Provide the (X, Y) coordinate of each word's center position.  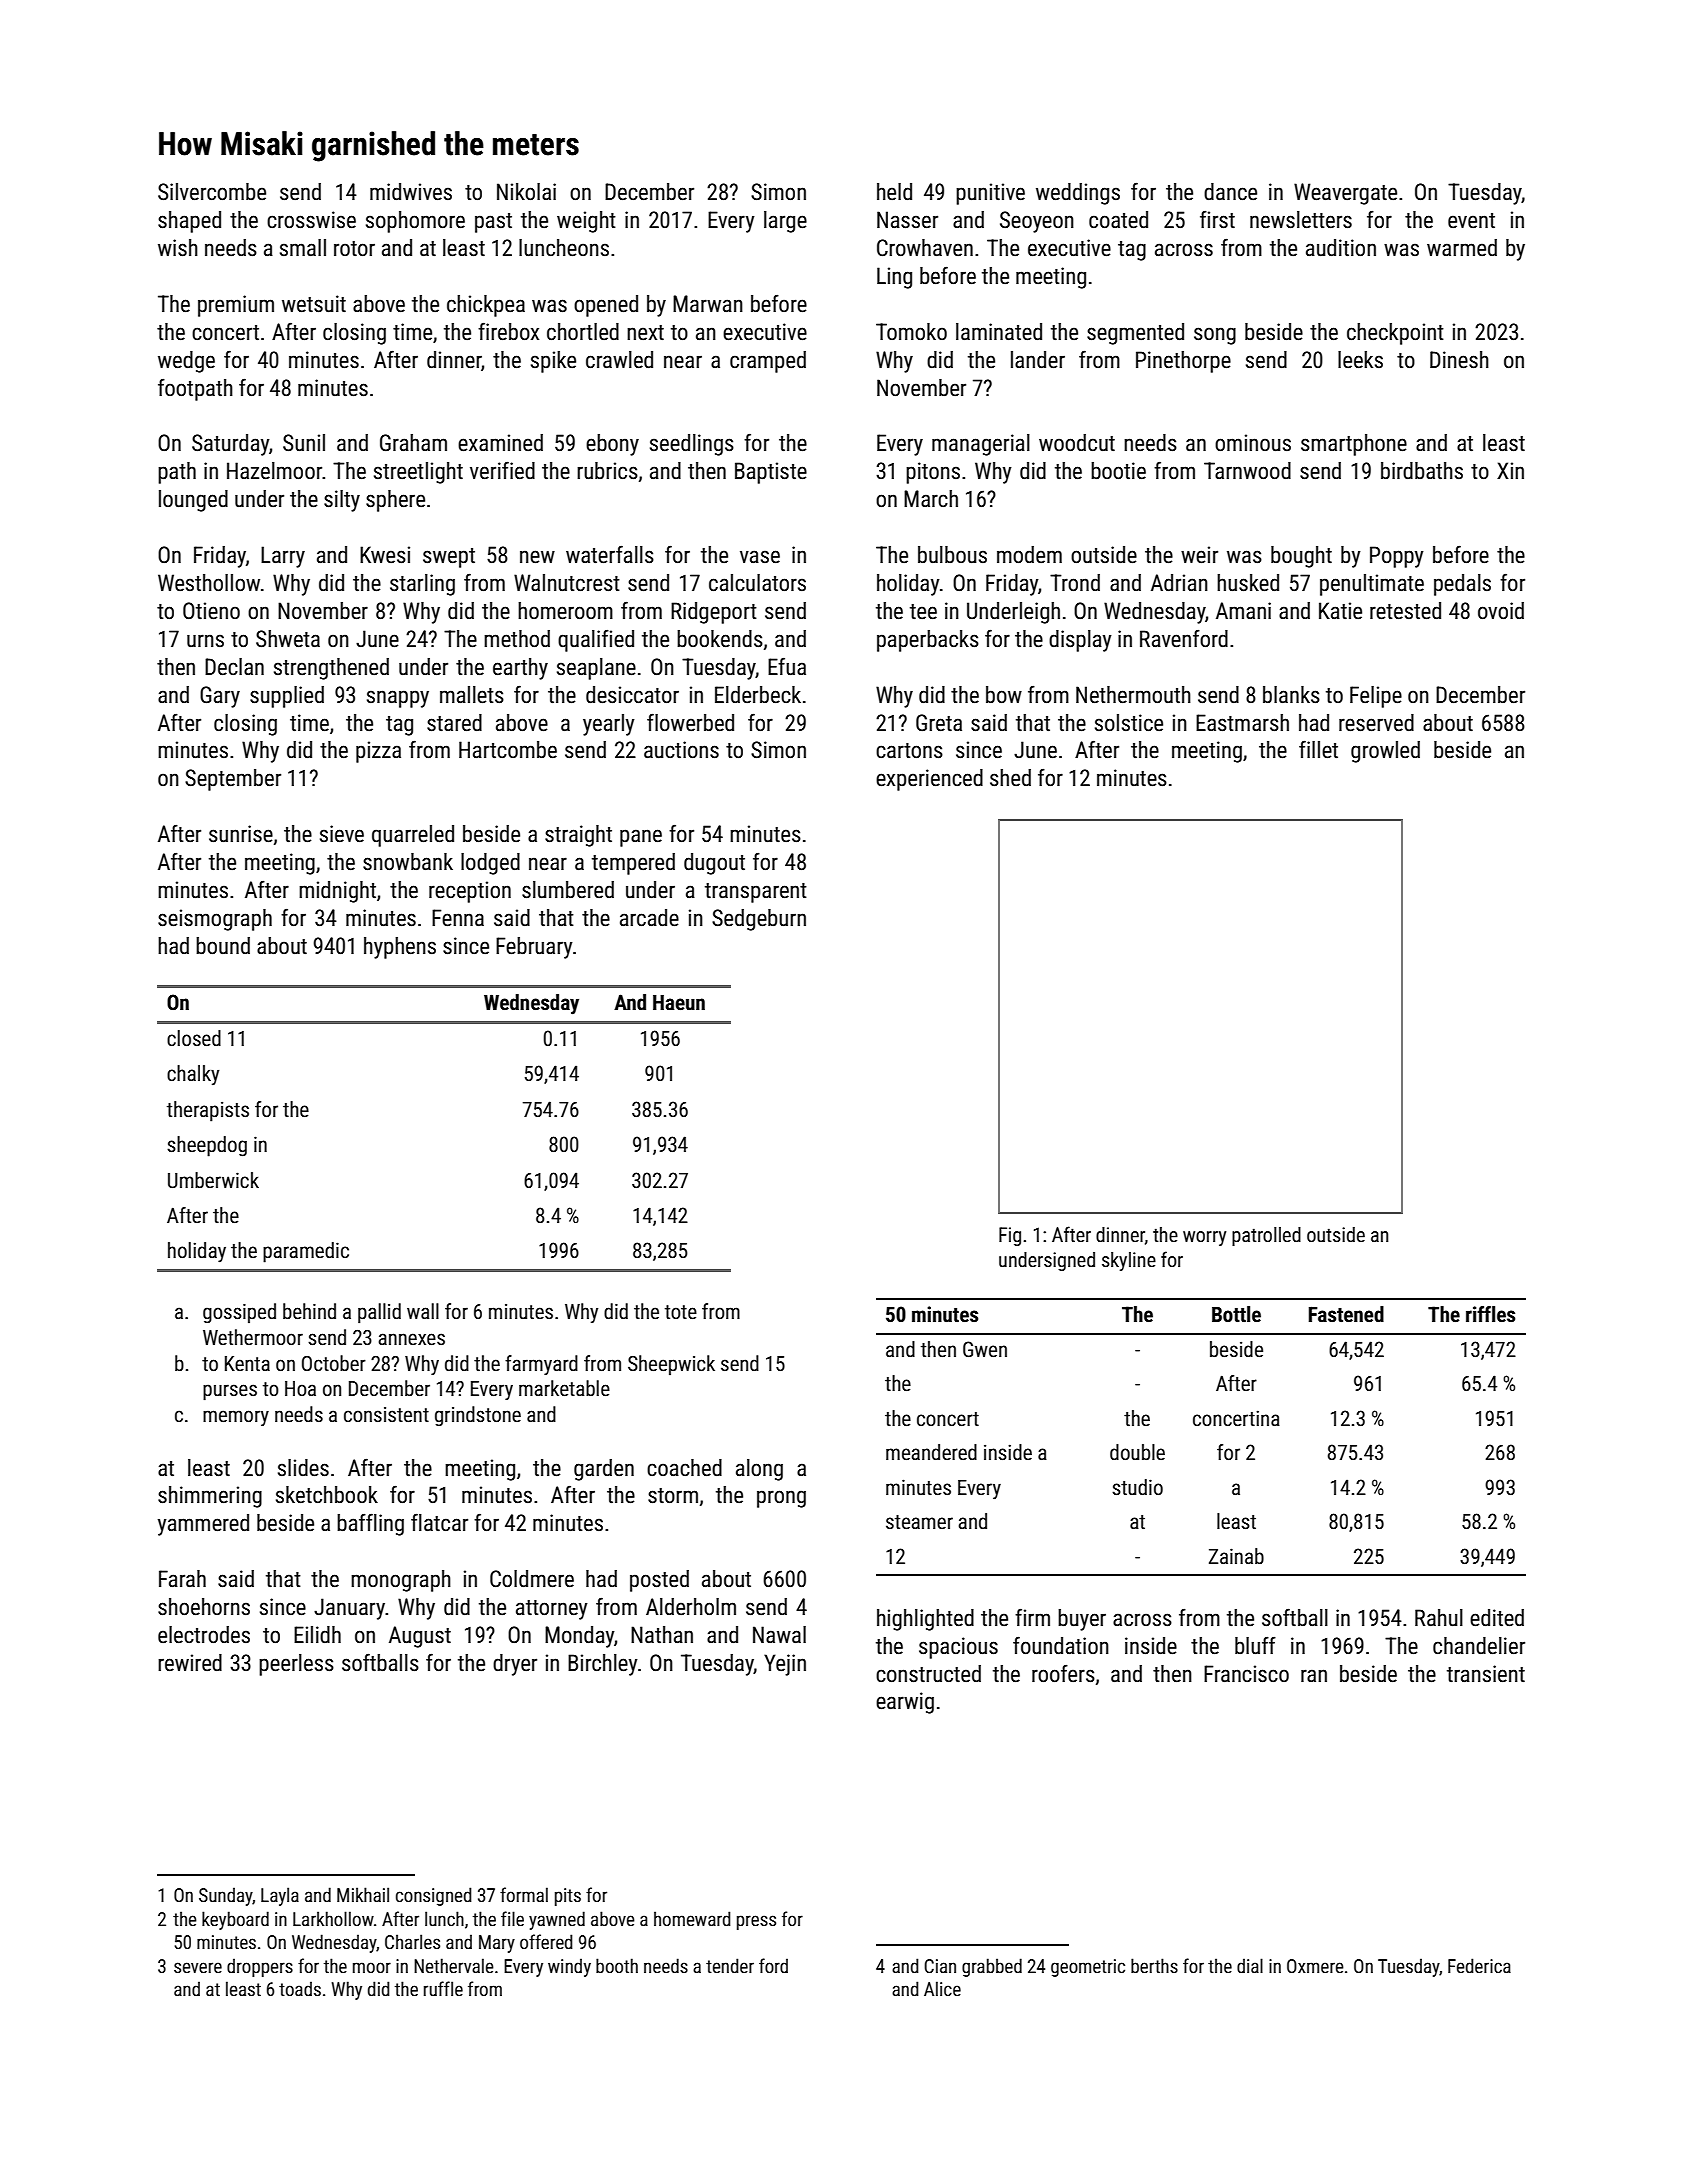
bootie (1118, 471)
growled (1385, 752)
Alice (942, 1988)
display (1080, 641)
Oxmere (1315, 1966)
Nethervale (454, 1965)
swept (449, 558)
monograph (401, 1581)
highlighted (925, 1620)
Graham (413, 443)
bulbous (952, 555)
